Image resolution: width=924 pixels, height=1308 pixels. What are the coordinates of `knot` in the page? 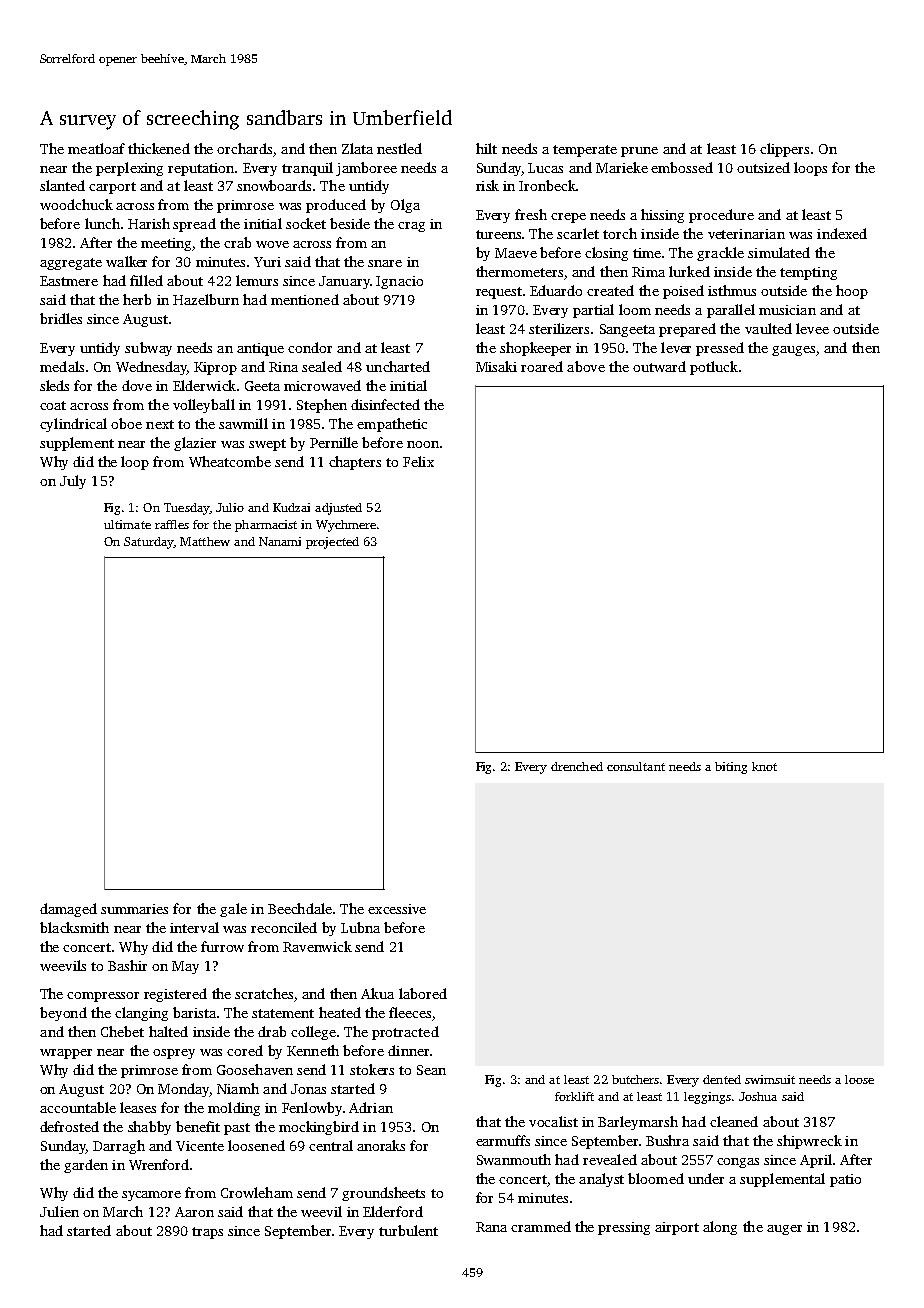 It's located at (764, 766).
